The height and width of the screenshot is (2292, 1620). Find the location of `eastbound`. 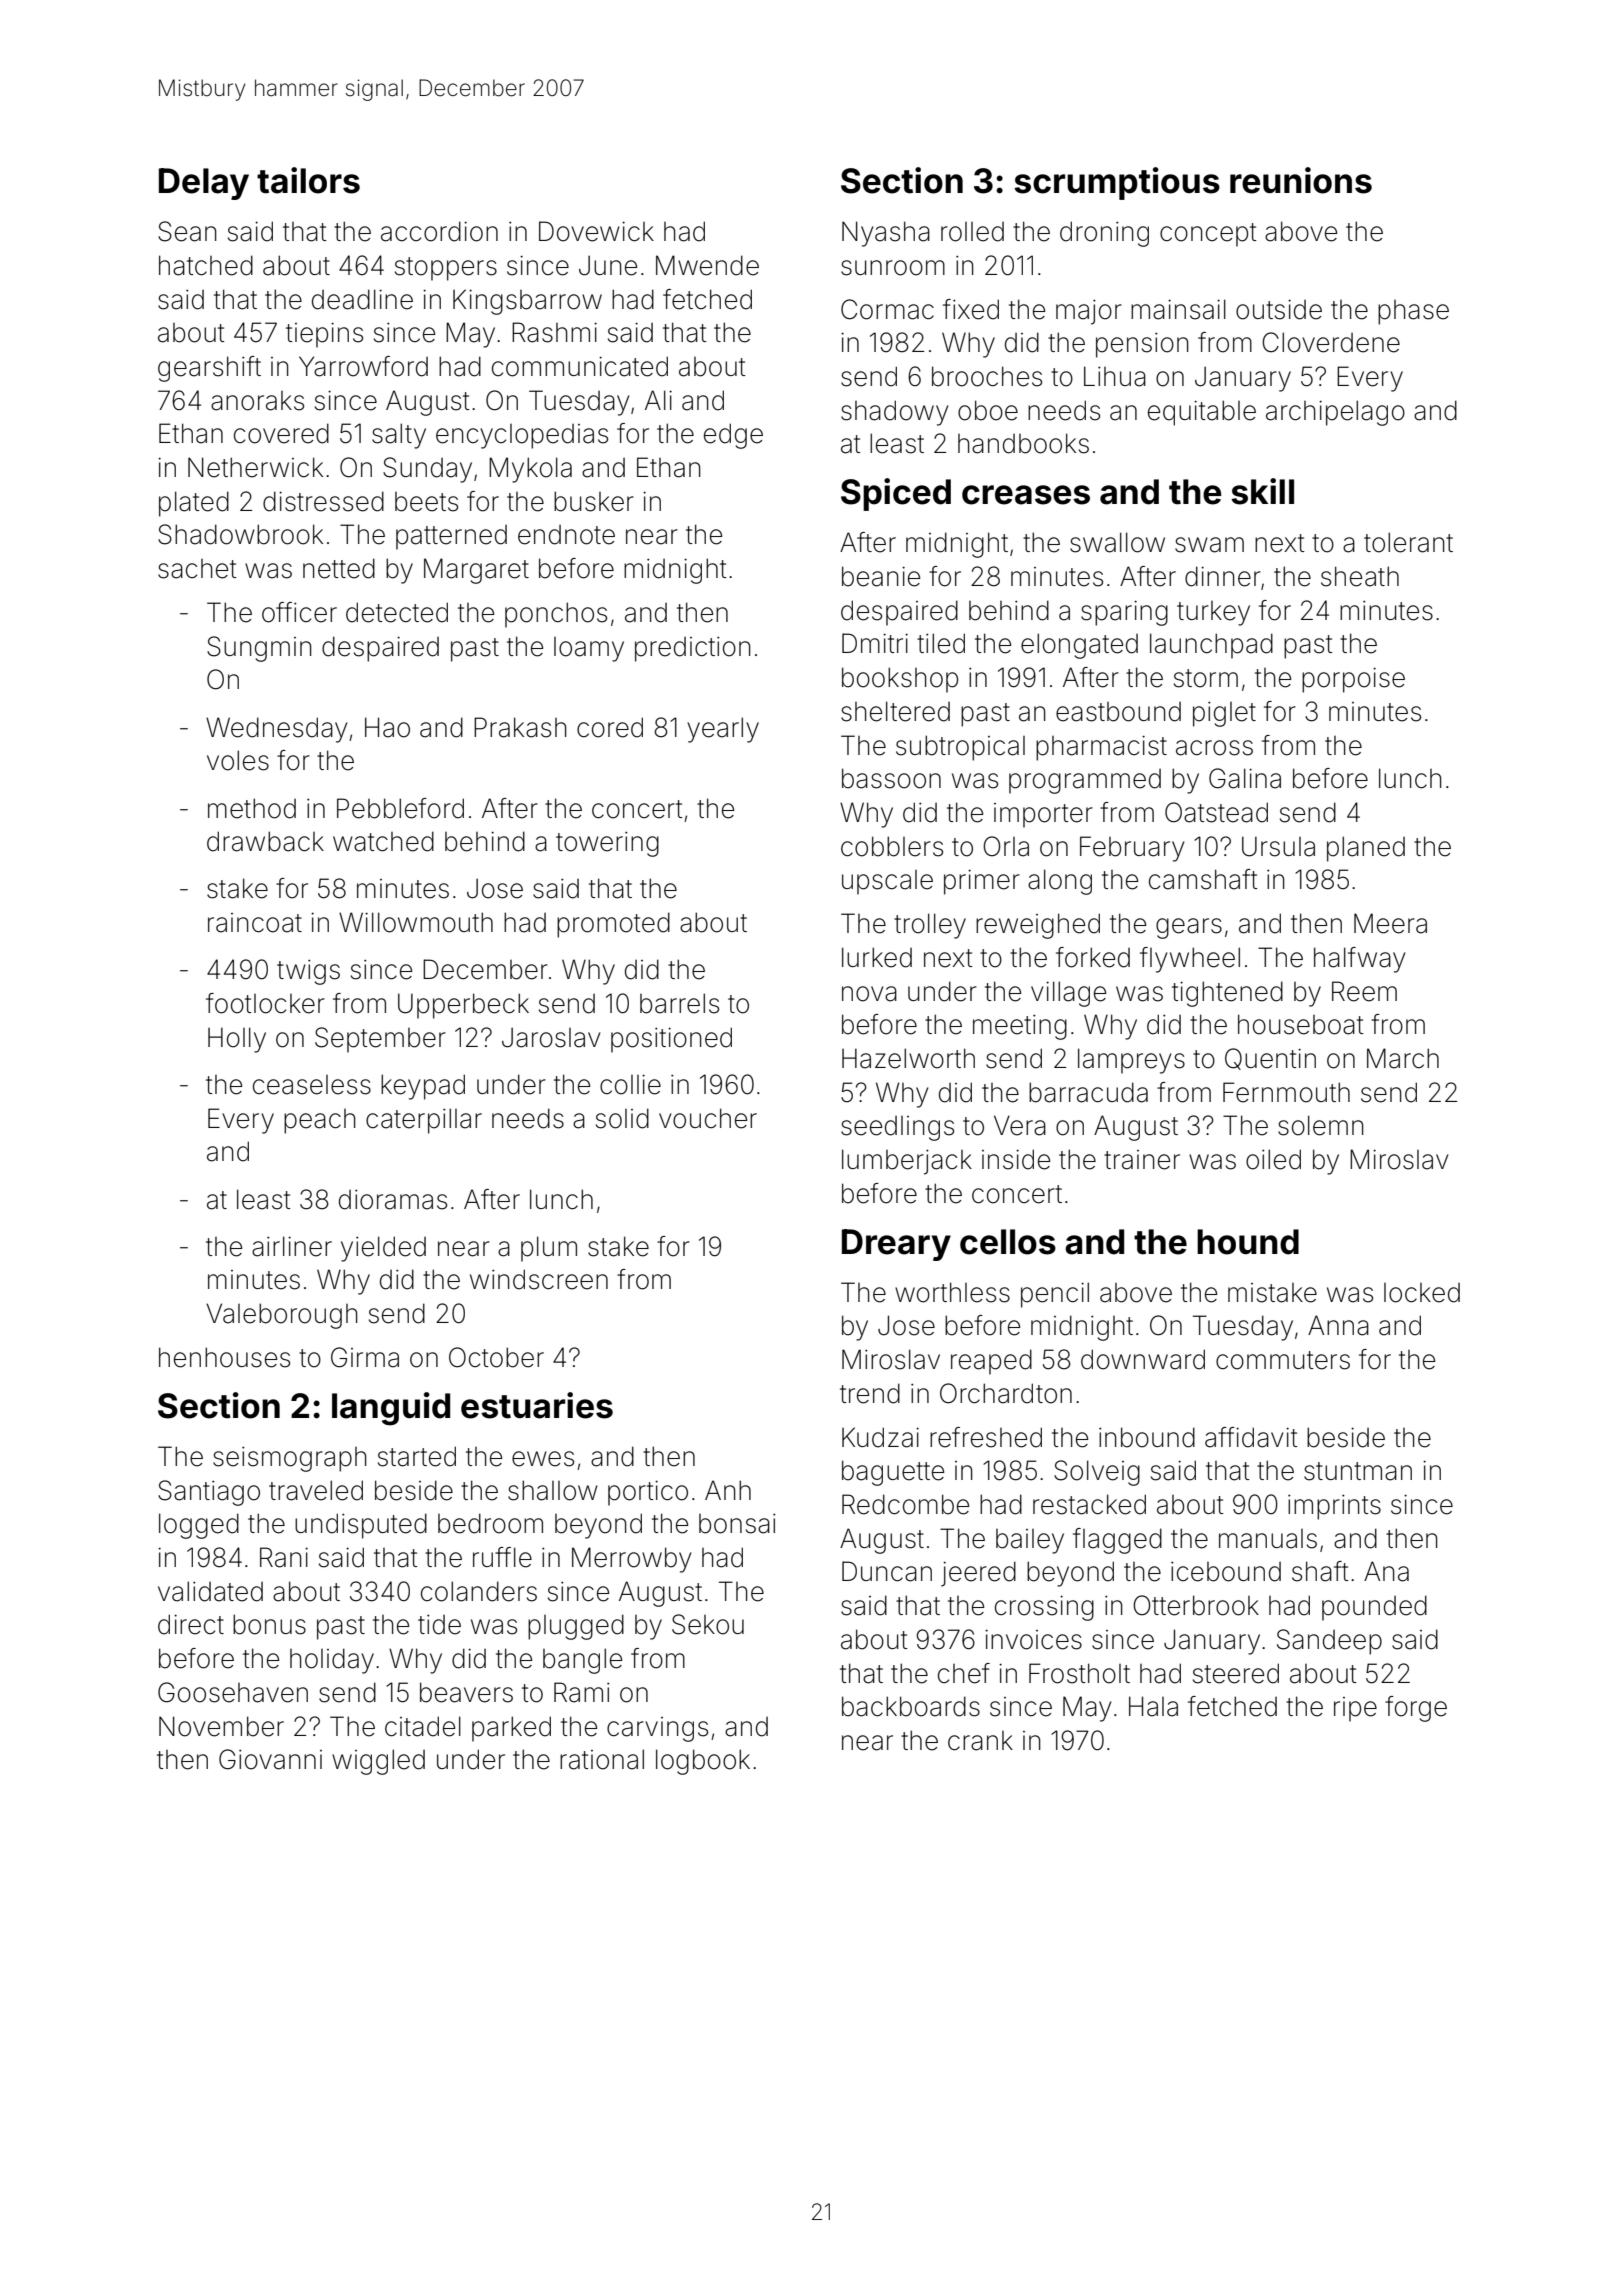

eastbound is located at coordinates (1118, 712).
